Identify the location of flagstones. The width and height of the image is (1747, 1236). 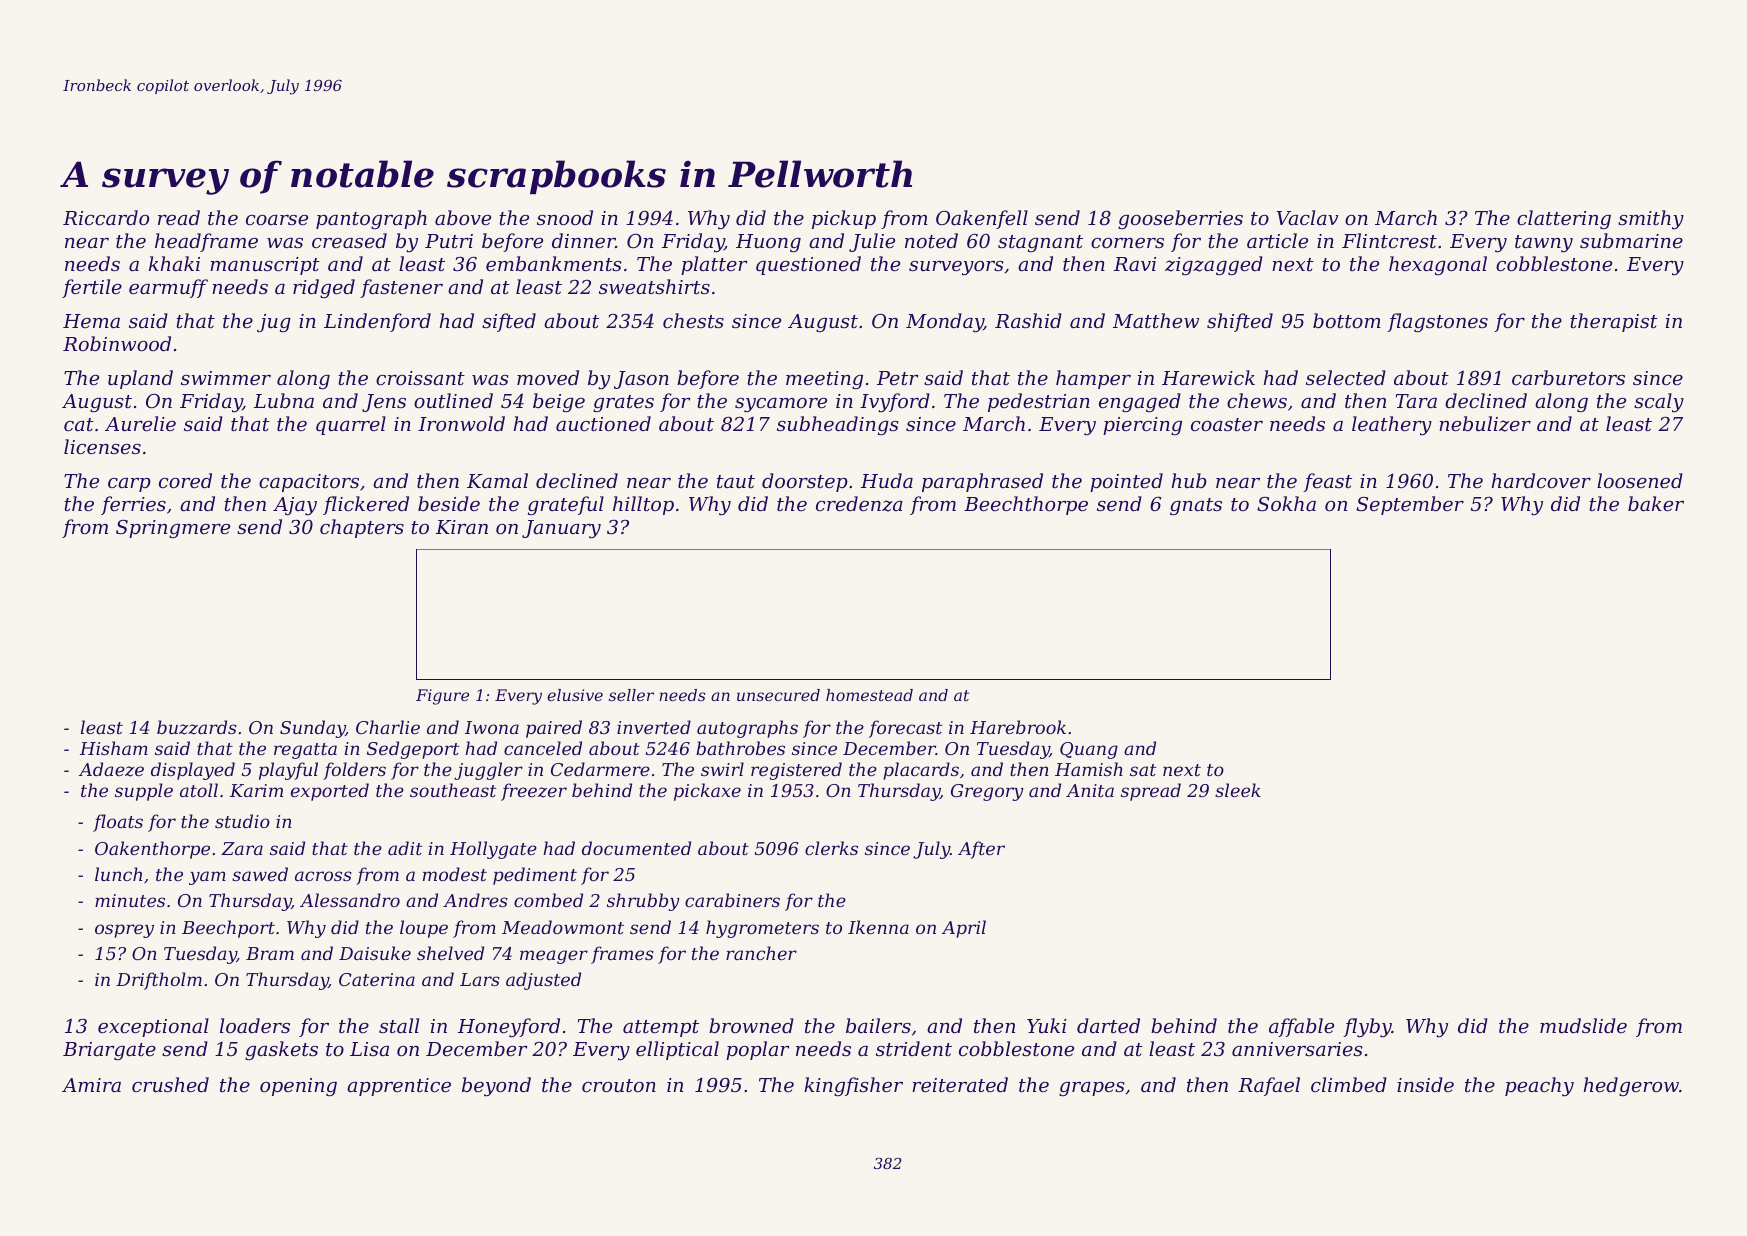
(1437, 322).
